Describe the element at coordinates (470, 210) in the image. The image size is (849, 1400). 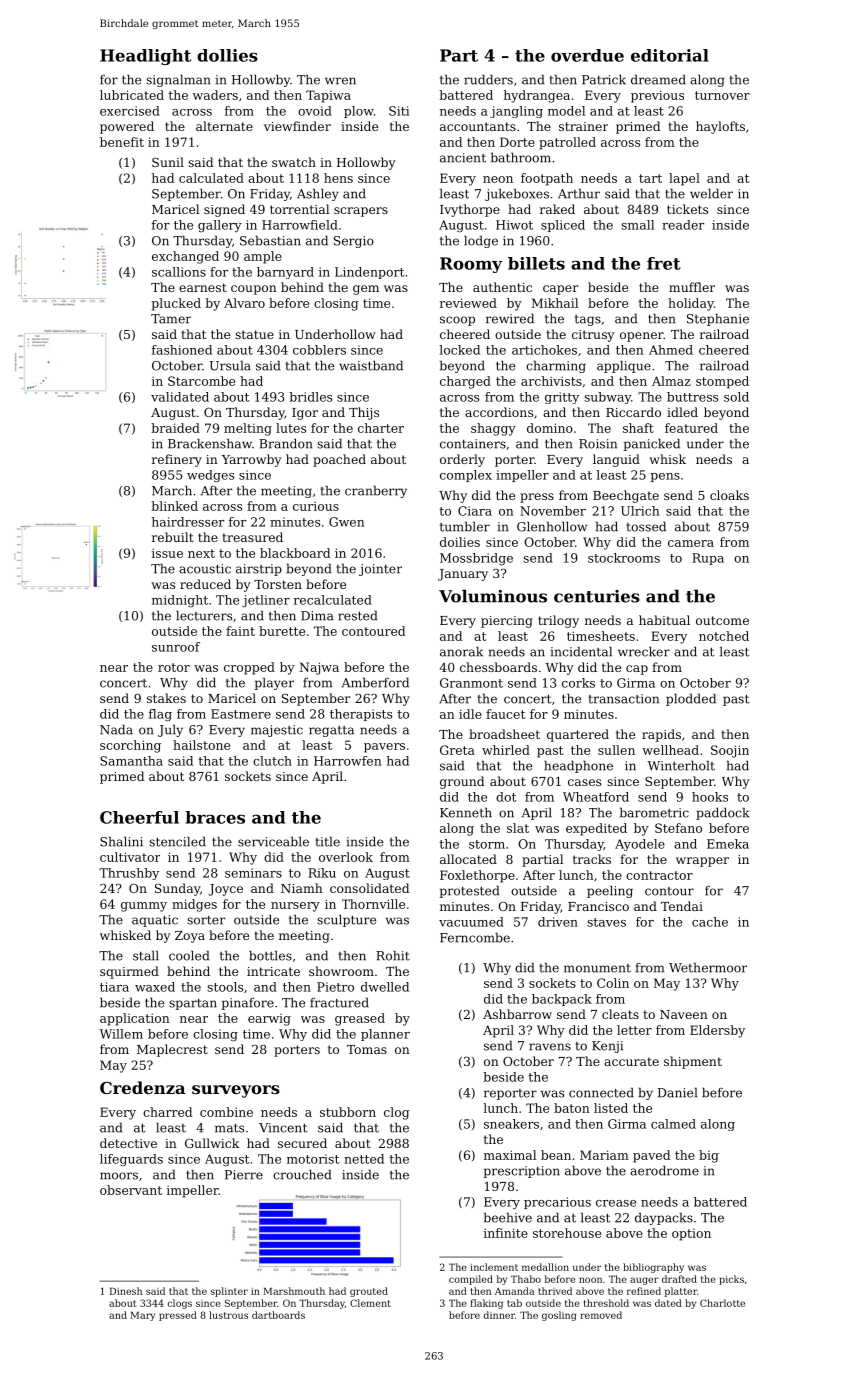
I see `Ivythorpe` at that location.
